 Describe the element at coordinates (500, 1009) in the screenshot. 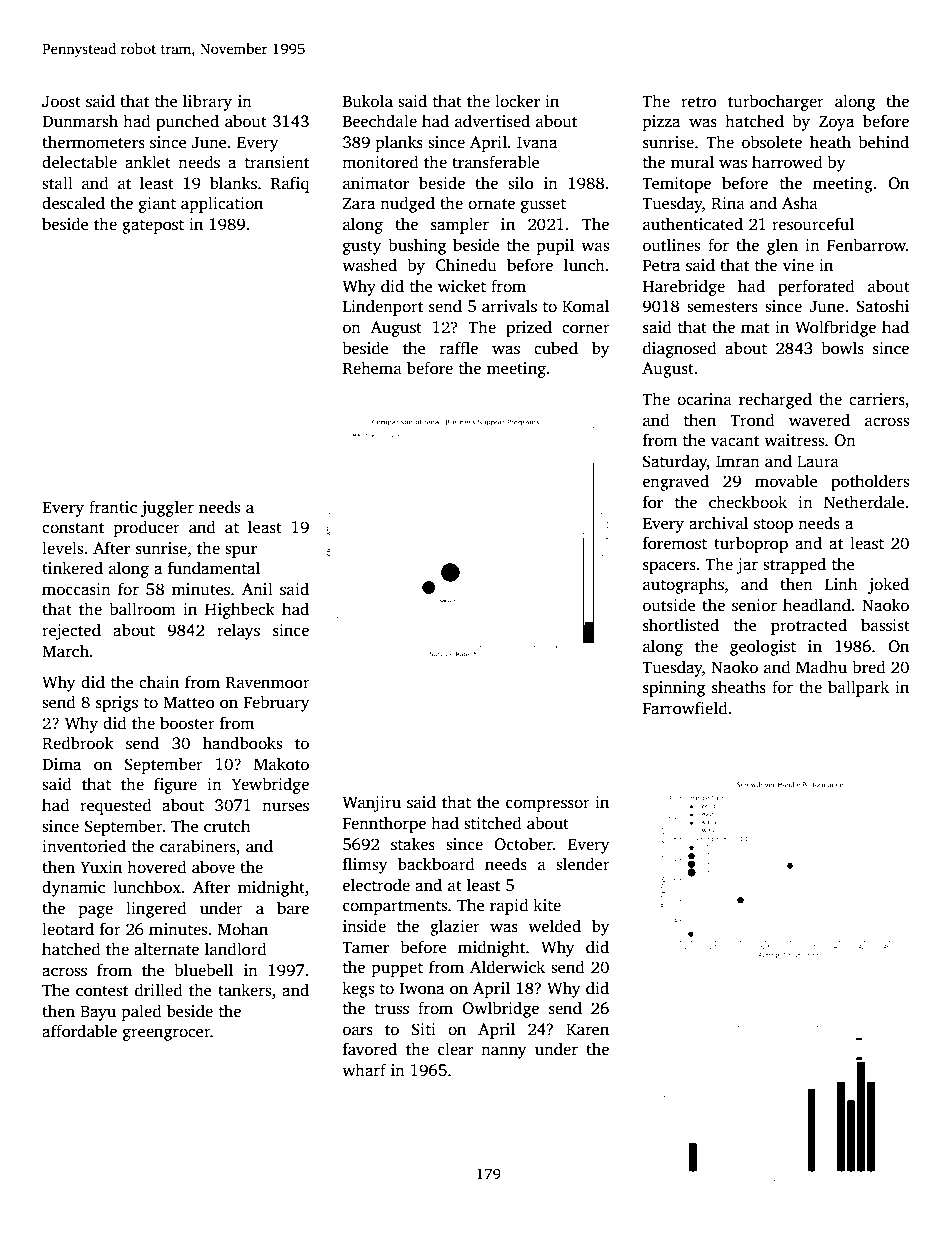

I see `Owlbridge` at that location.
